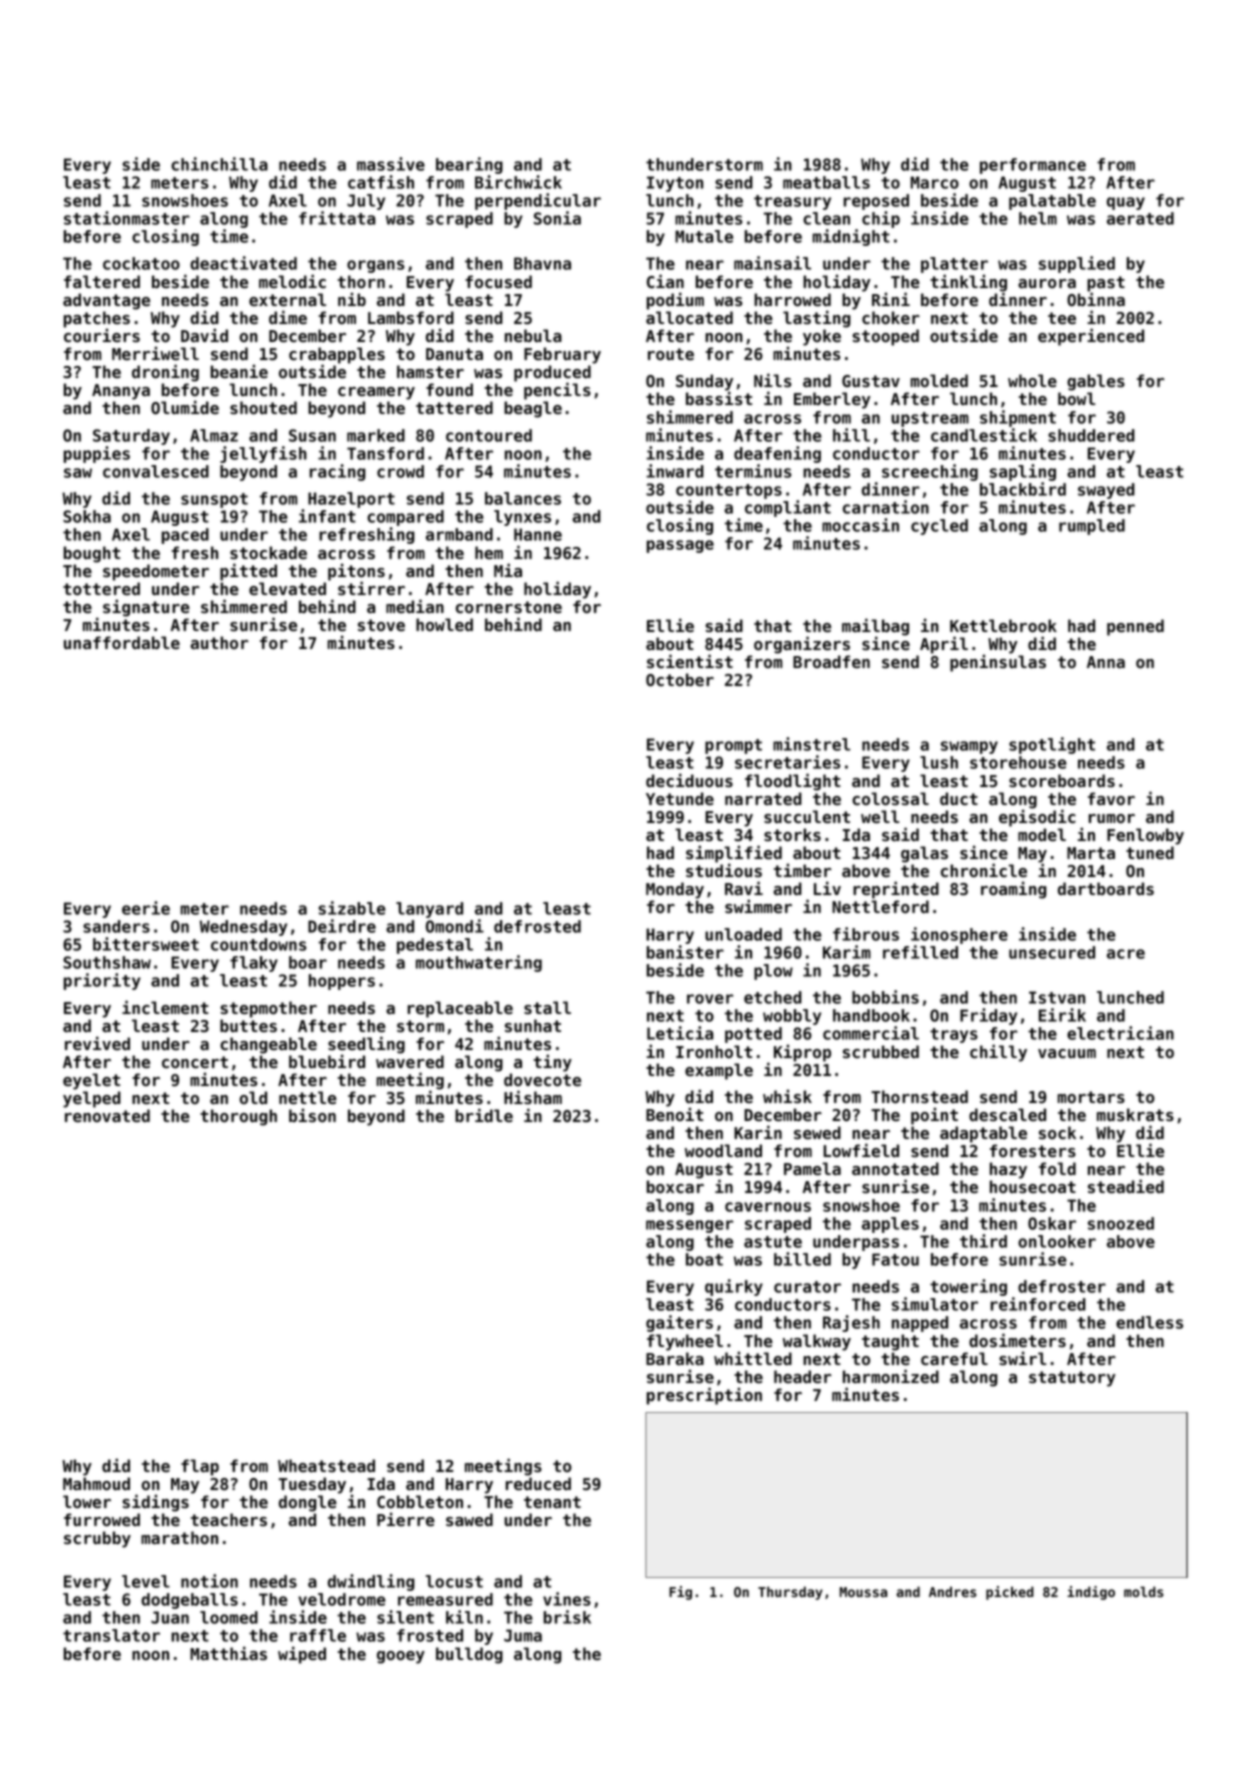 Image resolution: width=1250 pixels, height=1768 pixels. What do you see at coordinates (107, 1115) in the image?
I see `renovated` at bounding box center [107, 1115].
